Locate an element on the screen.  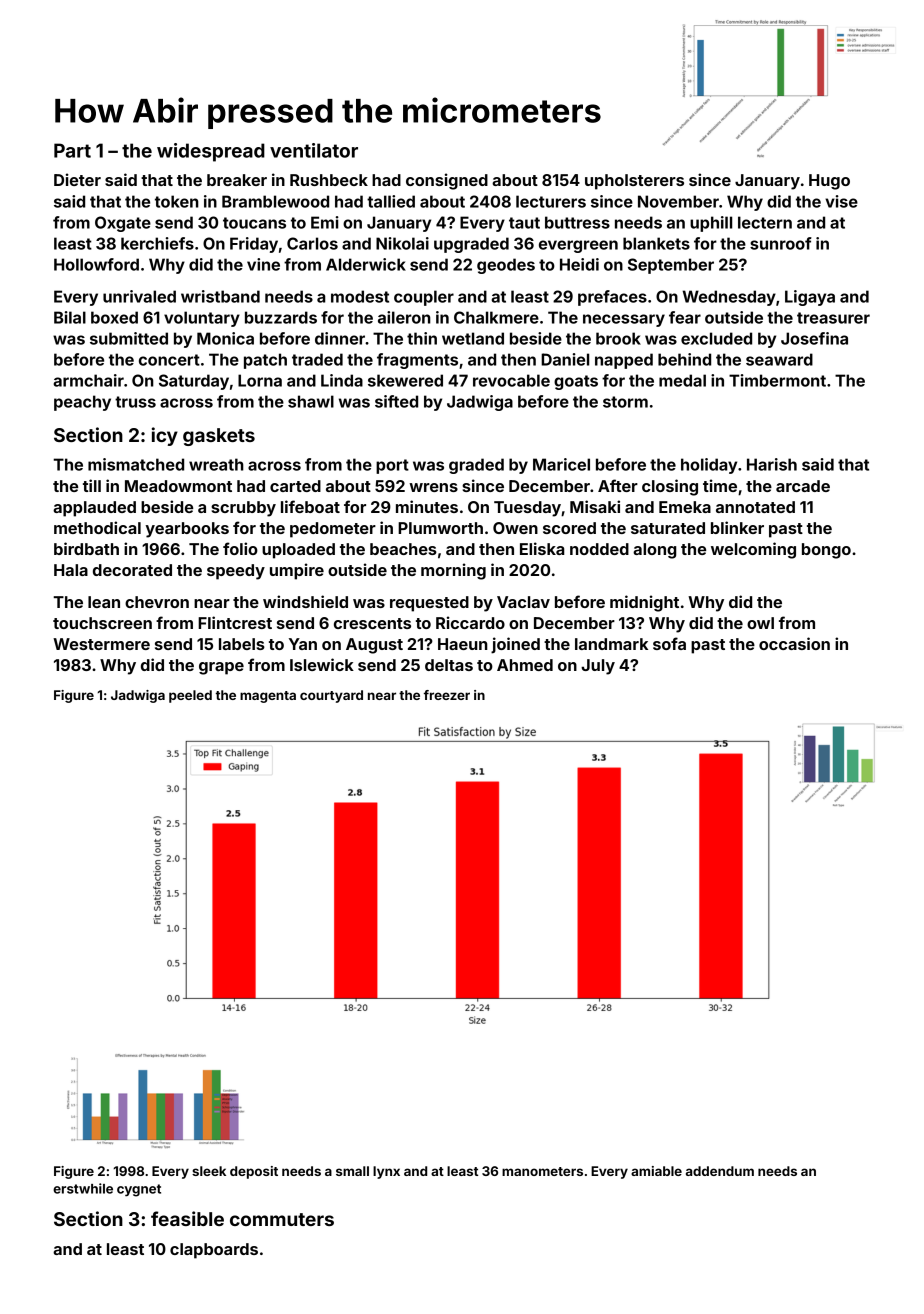
Timbermont is located at coordinates (777, 380).
